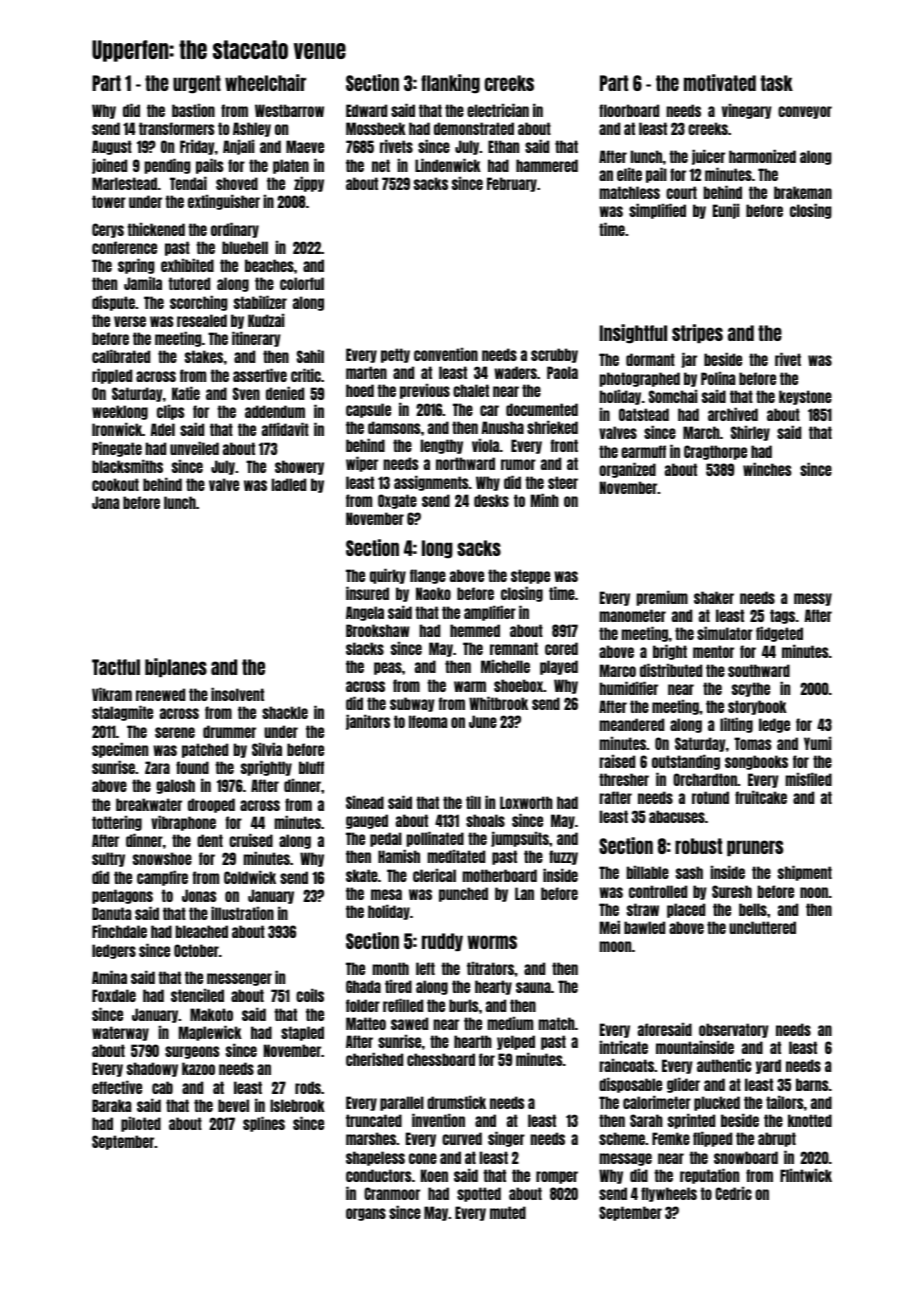  I want to click on insolvent, so click(237, 694).
